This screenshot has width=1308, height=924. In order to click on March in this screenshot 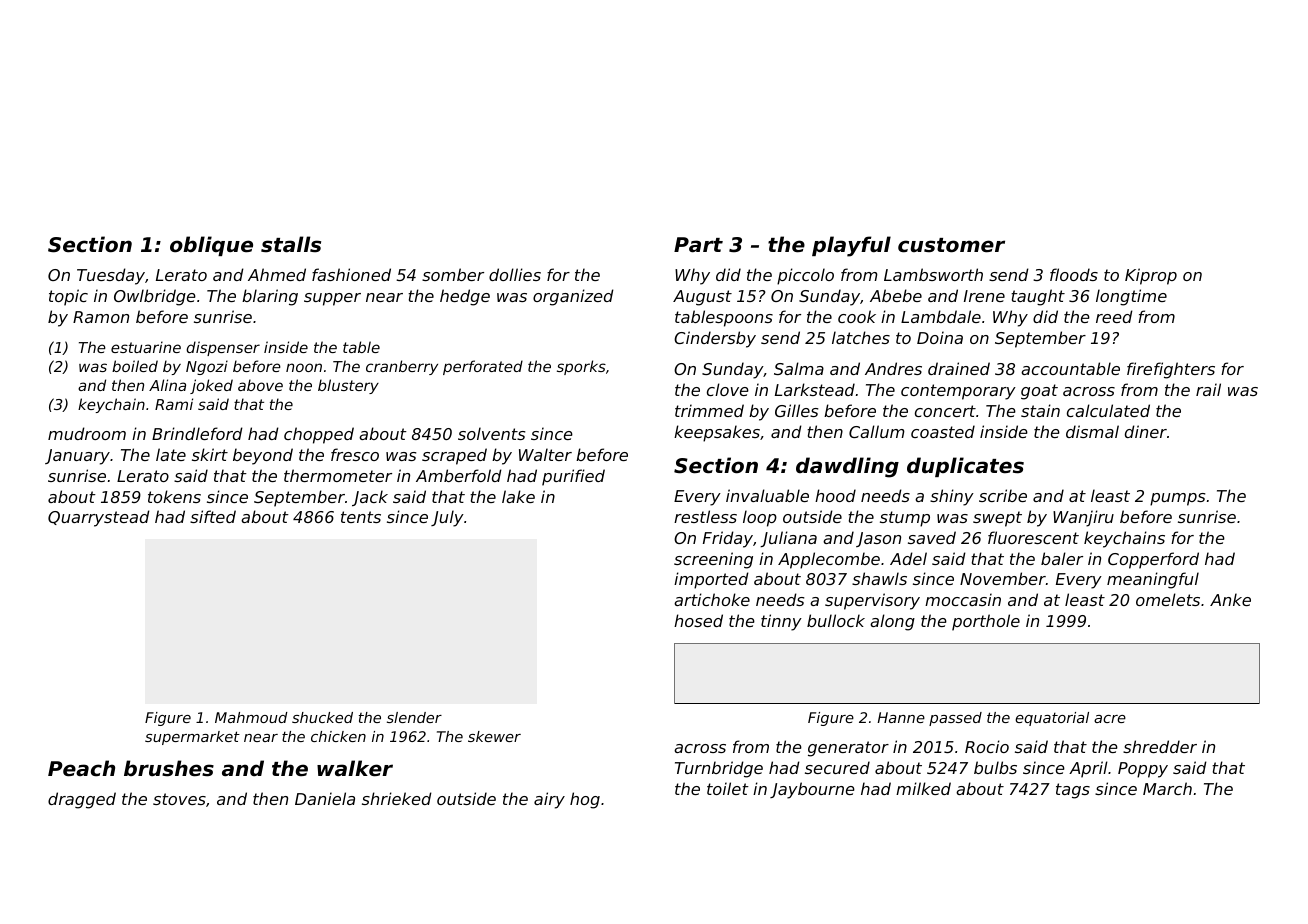, I will do `click(1167, 788)`.
